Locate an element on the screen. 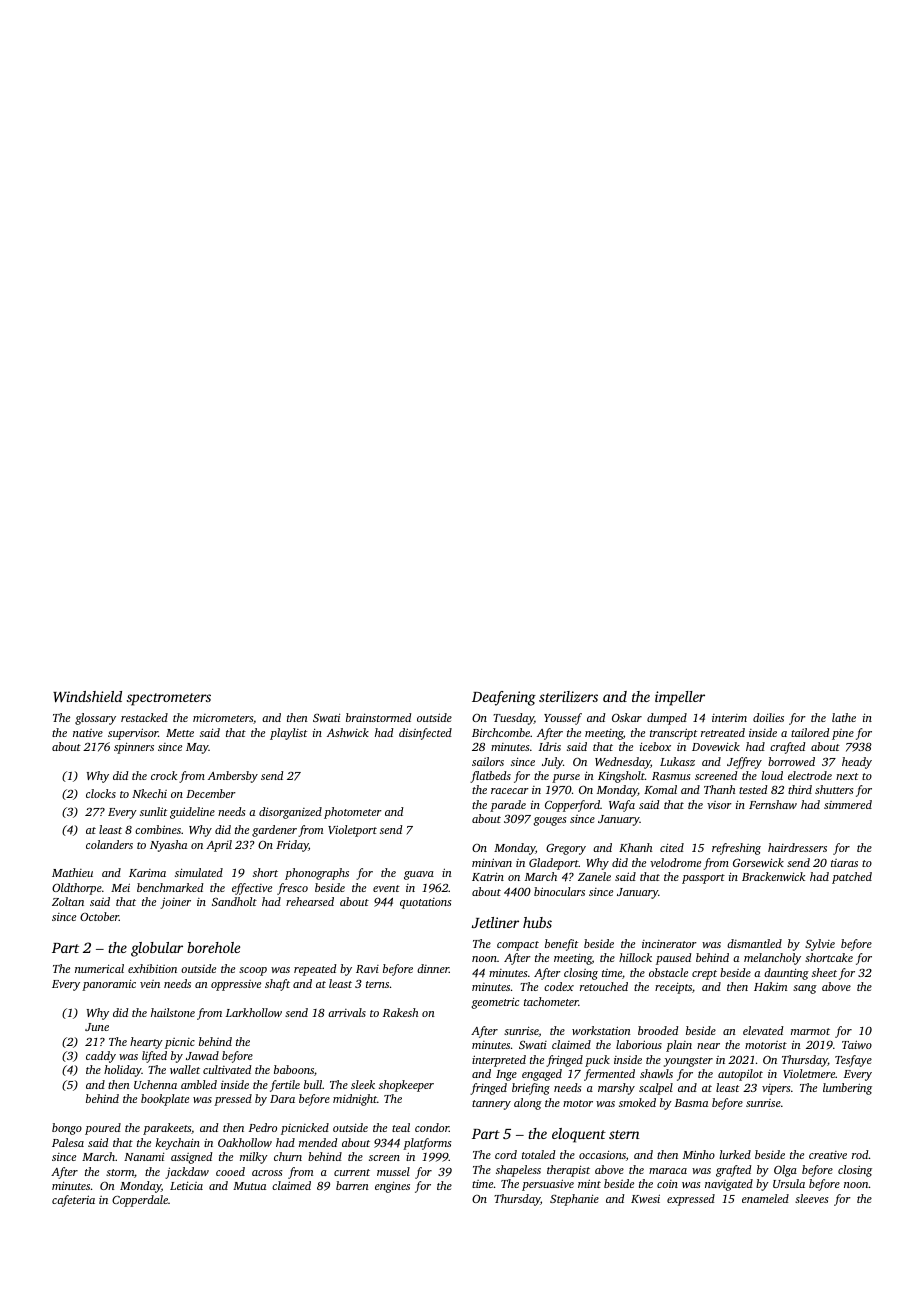 This screenshot has height=1308, width=924. effective is located at coordinates (252, 889).
